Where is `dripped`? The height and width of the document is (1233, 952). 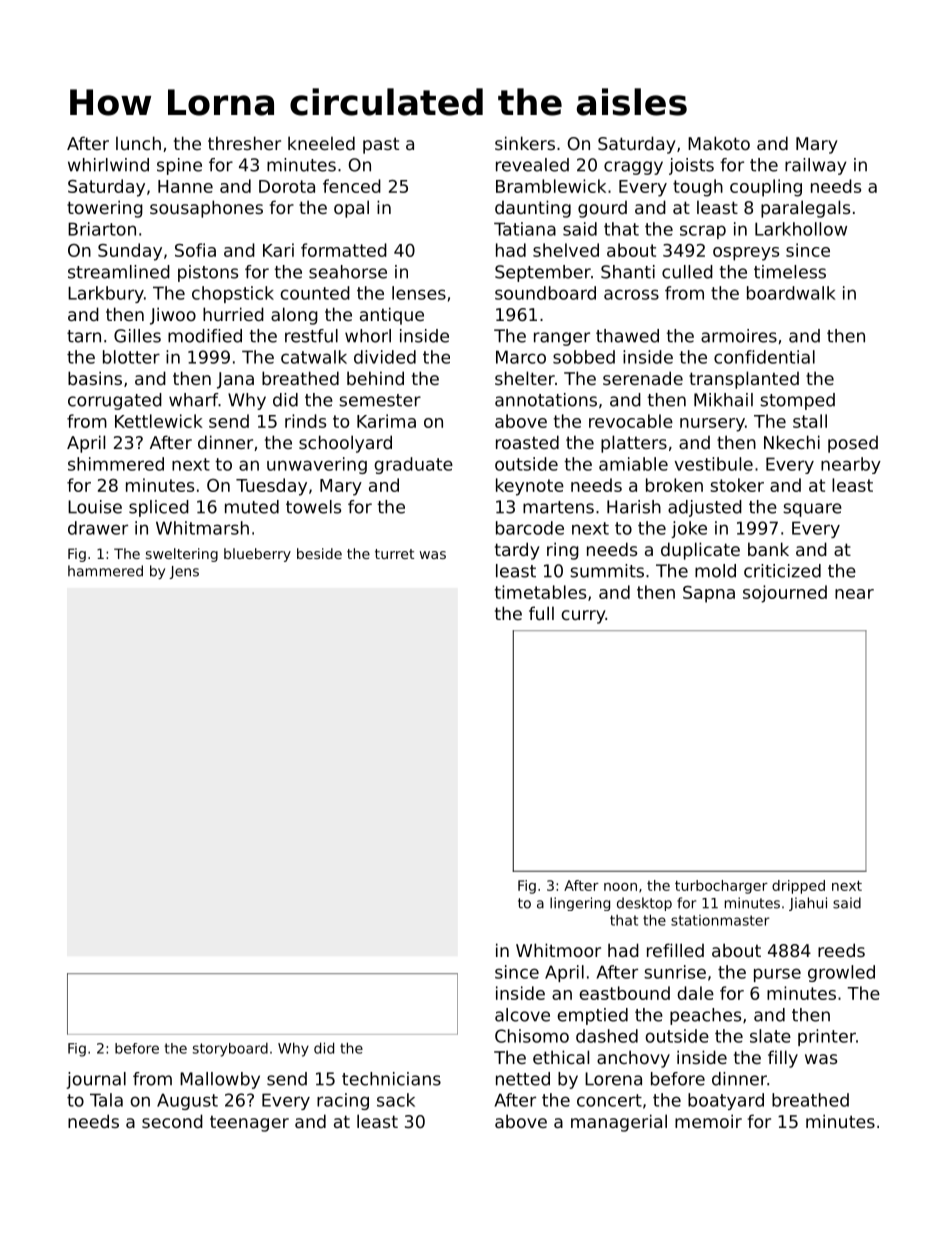
dripped is located at coordinates (798, 887).
